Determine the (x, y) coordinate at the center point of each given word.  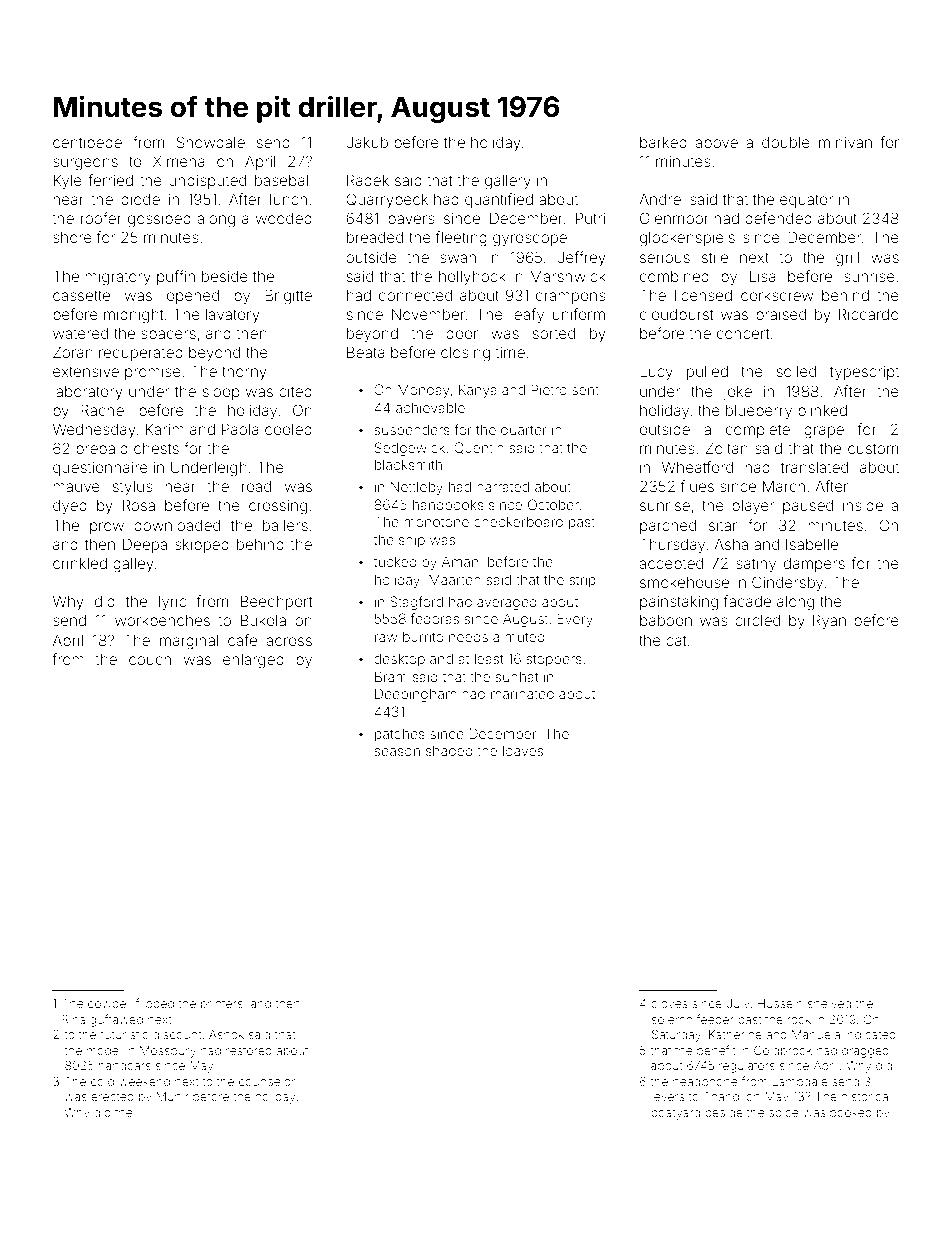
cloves (669, 1003)
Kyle (68, 182)
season (397, 752)
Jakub (367, 142)
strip (582, 581)
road (256, 486)
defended (778, 218)
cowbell (109, 1003)
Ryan (829, 621)
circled (757, 620)
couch (150, 659)
